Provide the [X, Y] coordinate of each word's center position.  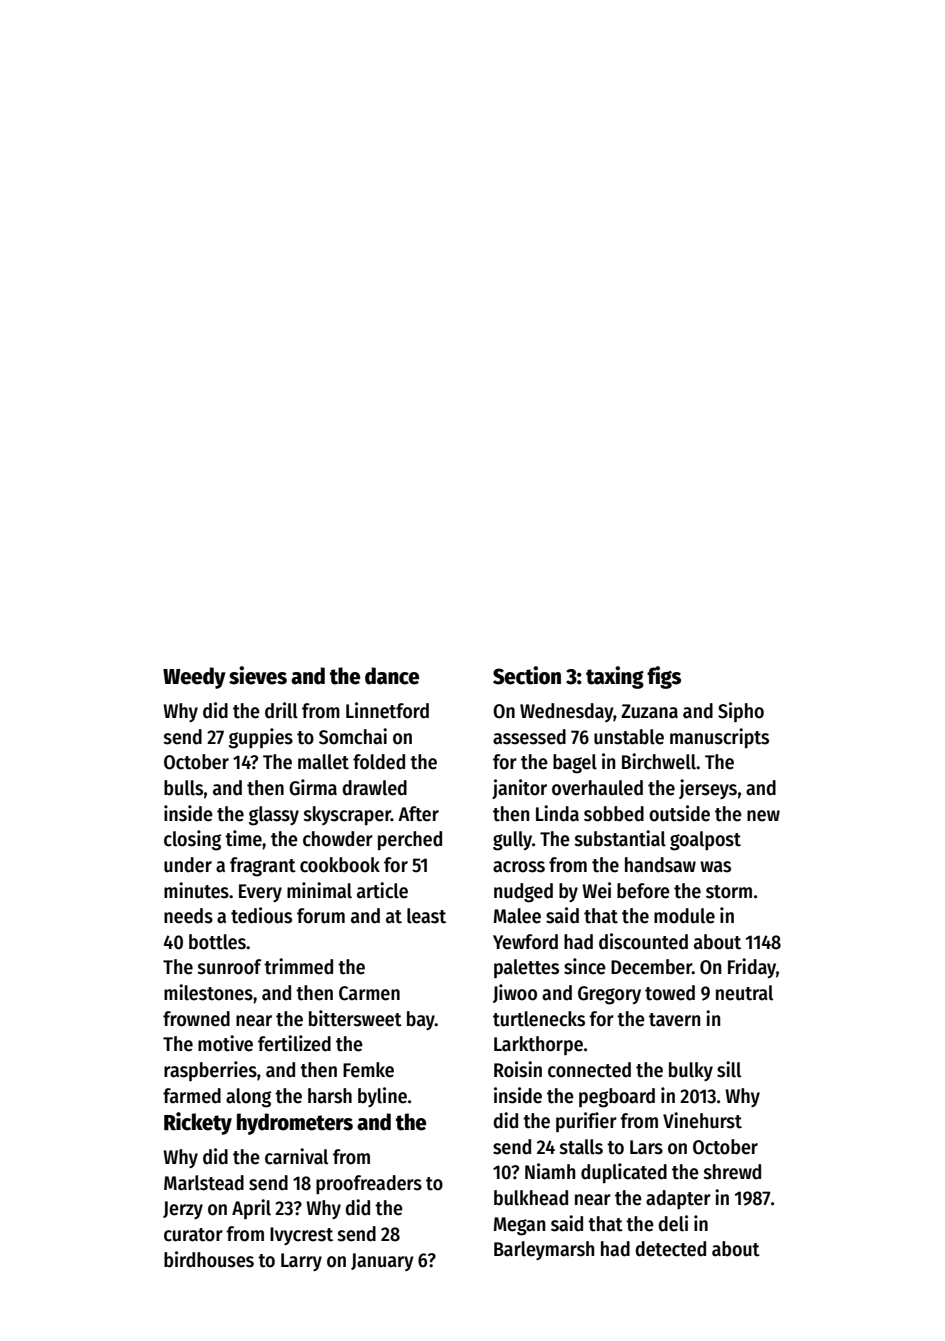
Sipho [741, 712]
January [382, 1262]
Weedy [194, 678]
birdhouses [209, 1259]
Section [527, 675]
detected [670, 1249]
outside [679, 813]
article [382, 890]
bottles [217, 942]
